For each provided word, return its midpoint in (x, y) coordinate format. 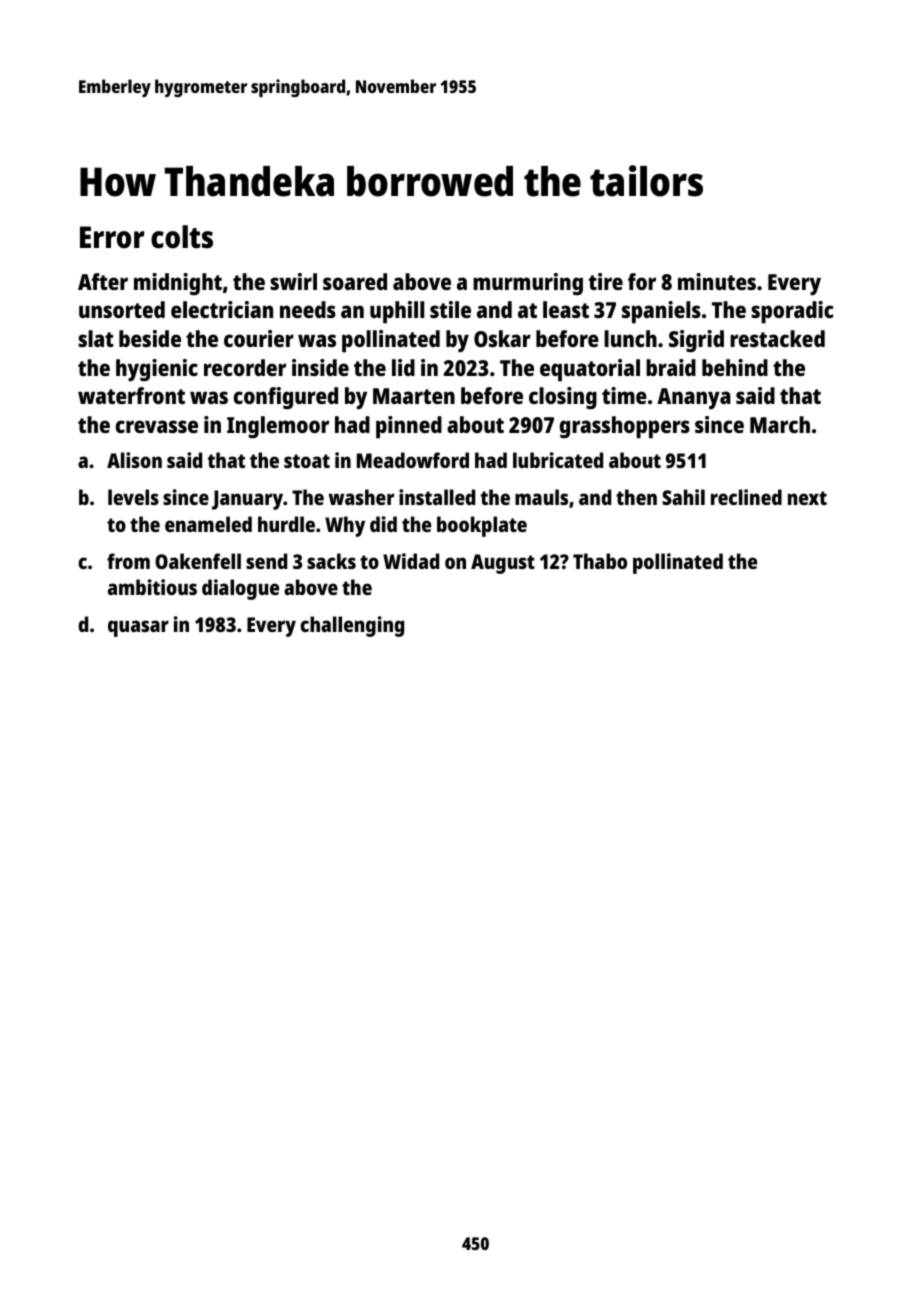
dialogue (240, 589)
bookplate (482, 526)
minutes (717, 281)
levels (133, 497)
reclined (746, 497)
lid (403, 367)
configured (286, 398)
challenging (352, 626)
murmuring (528, 284)
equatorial (590, 370)
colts (182, 237)
